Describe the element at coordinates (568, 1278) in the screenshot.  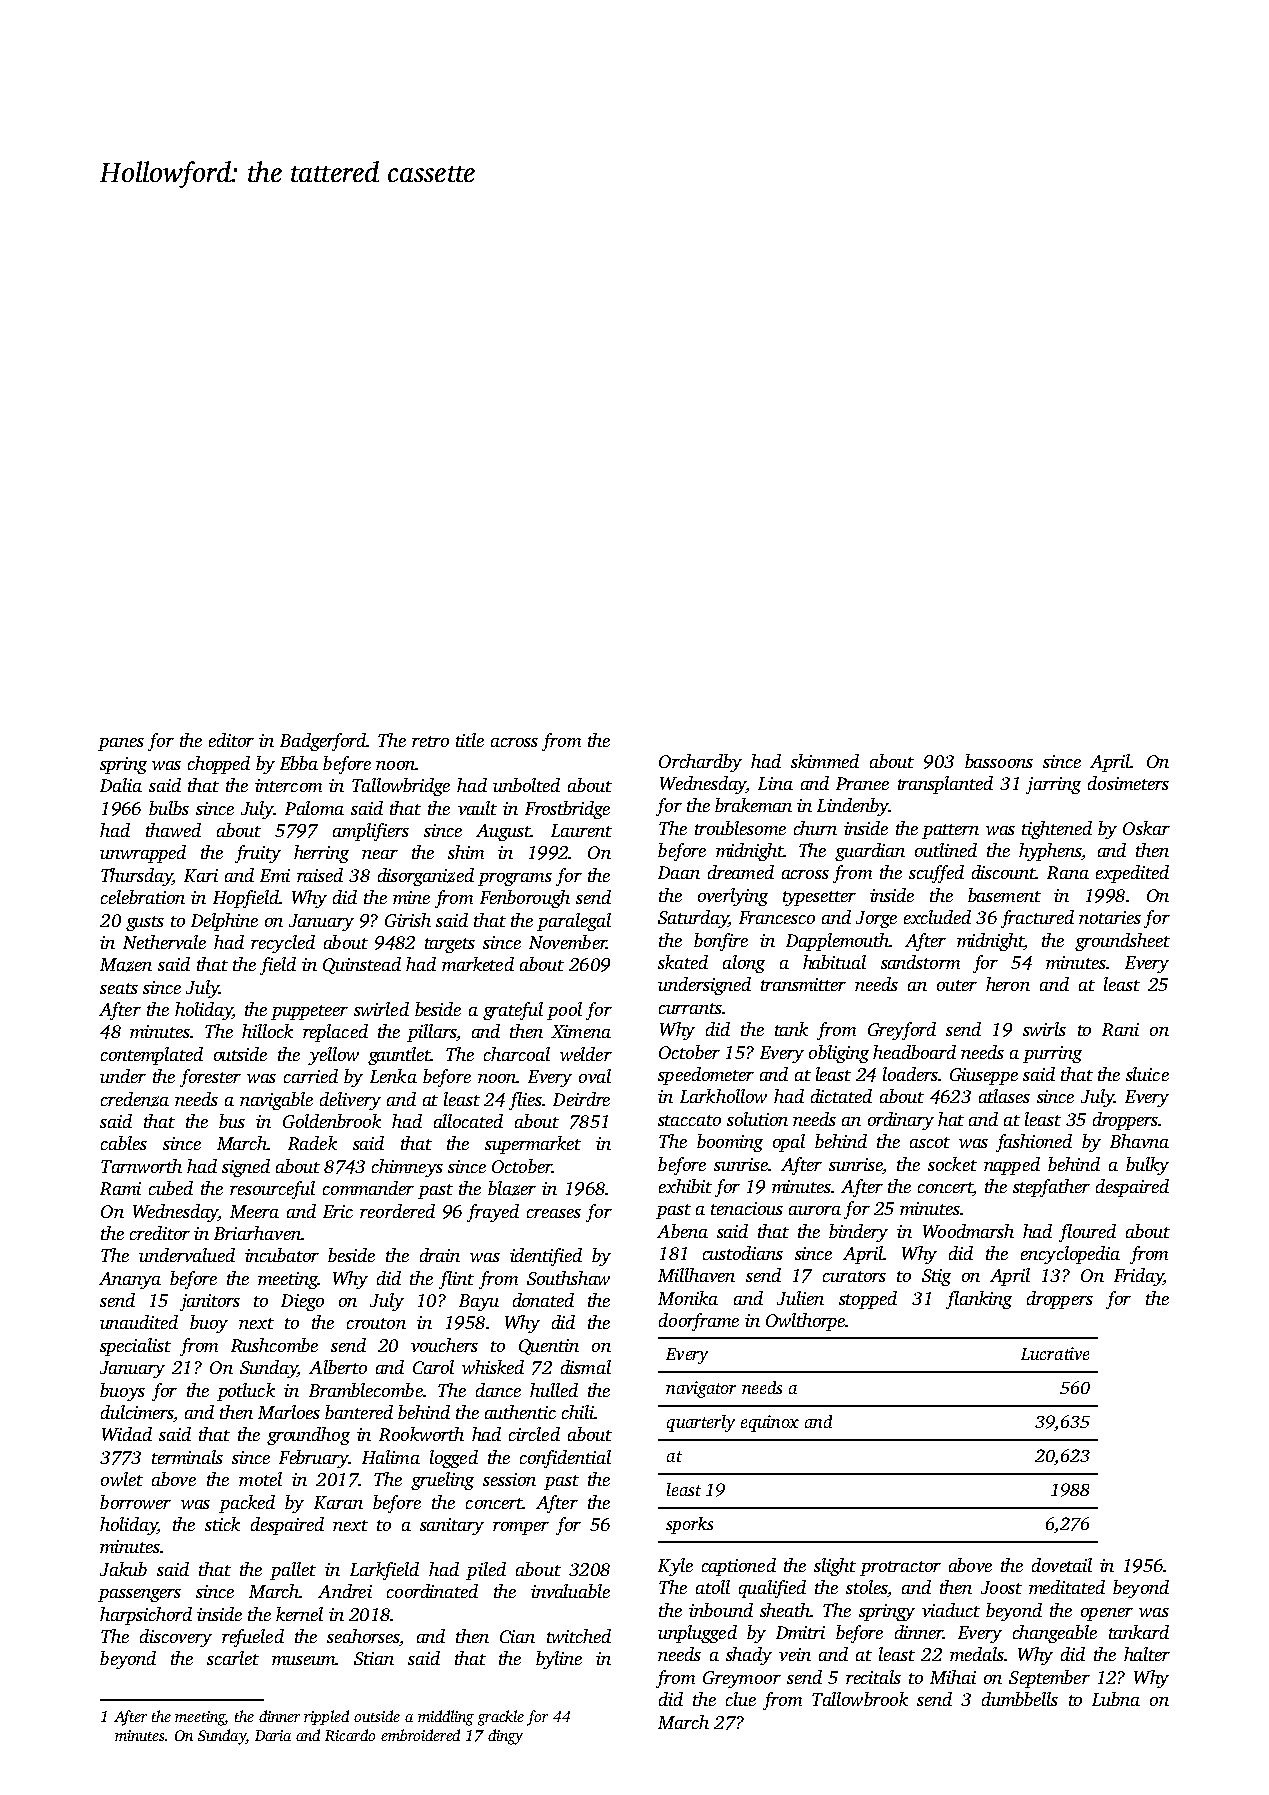
I see `Southshaw` at that location.
